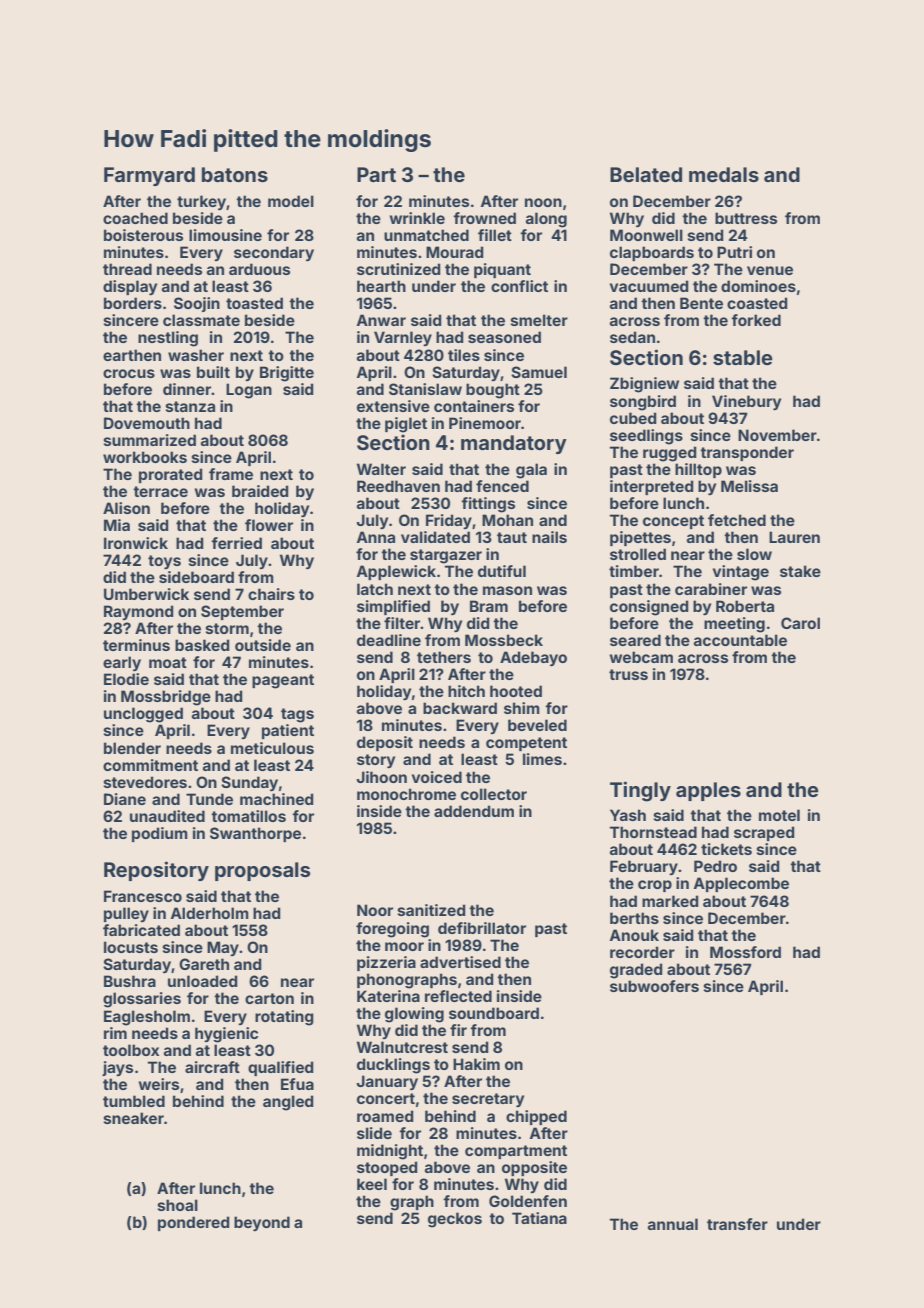 The width and height of the screenshot is (924, 1308). I want to click on Melissa, so click(749, 486).
